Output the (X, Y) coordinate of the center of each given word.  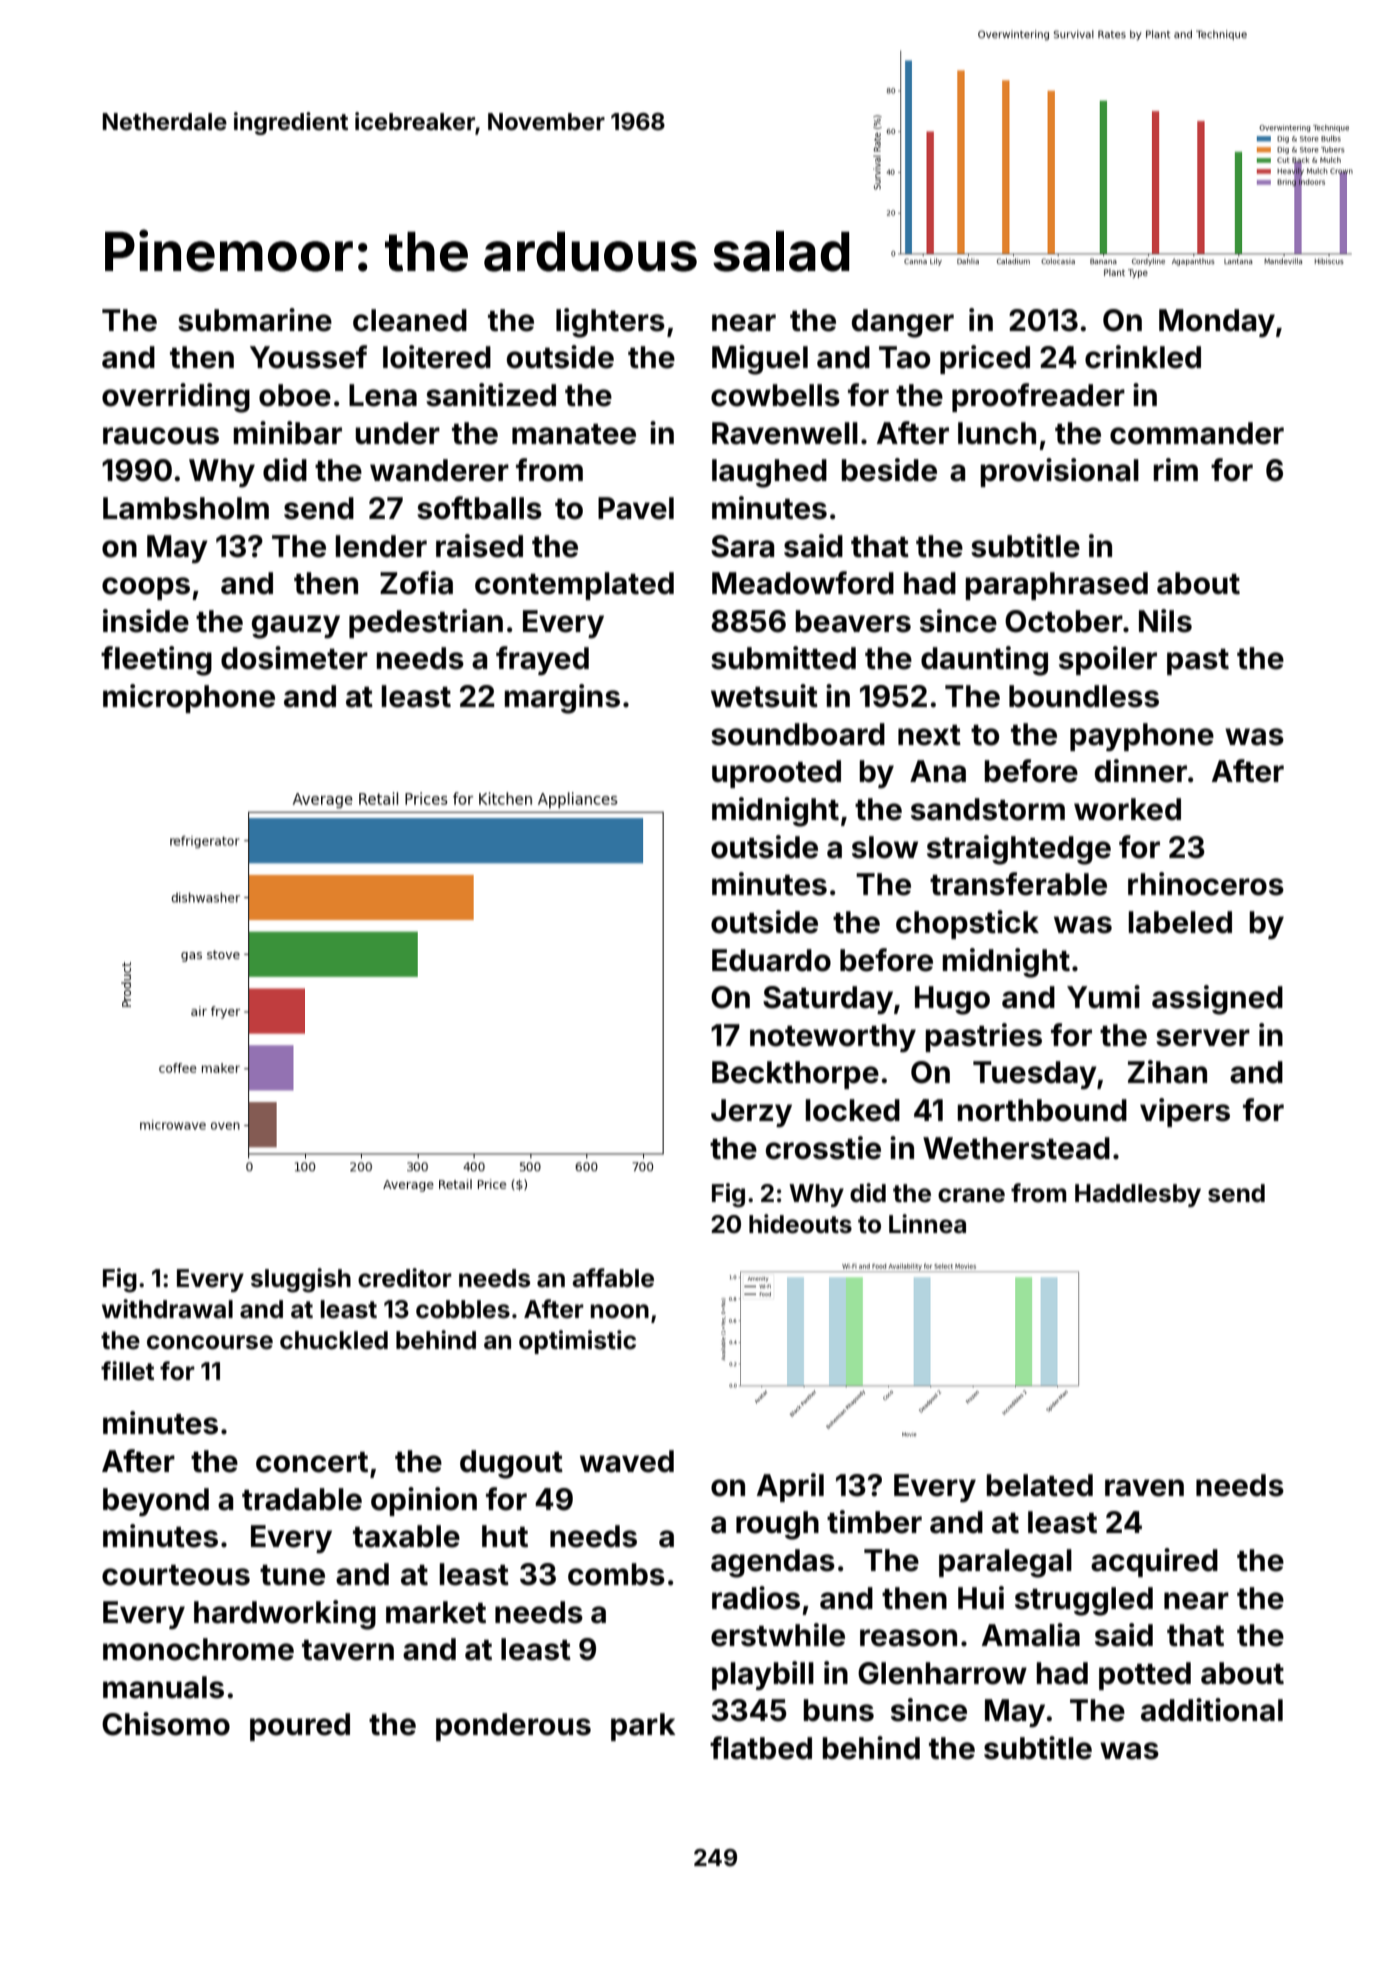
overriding (176, 398)
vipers (1185, 1112)
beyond (156, 1502)
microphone (189, 698)
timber (874, 1522)
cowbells (775, 395)
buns (839, 1710)
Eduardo (771, 960)
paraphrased (1057, 586)
